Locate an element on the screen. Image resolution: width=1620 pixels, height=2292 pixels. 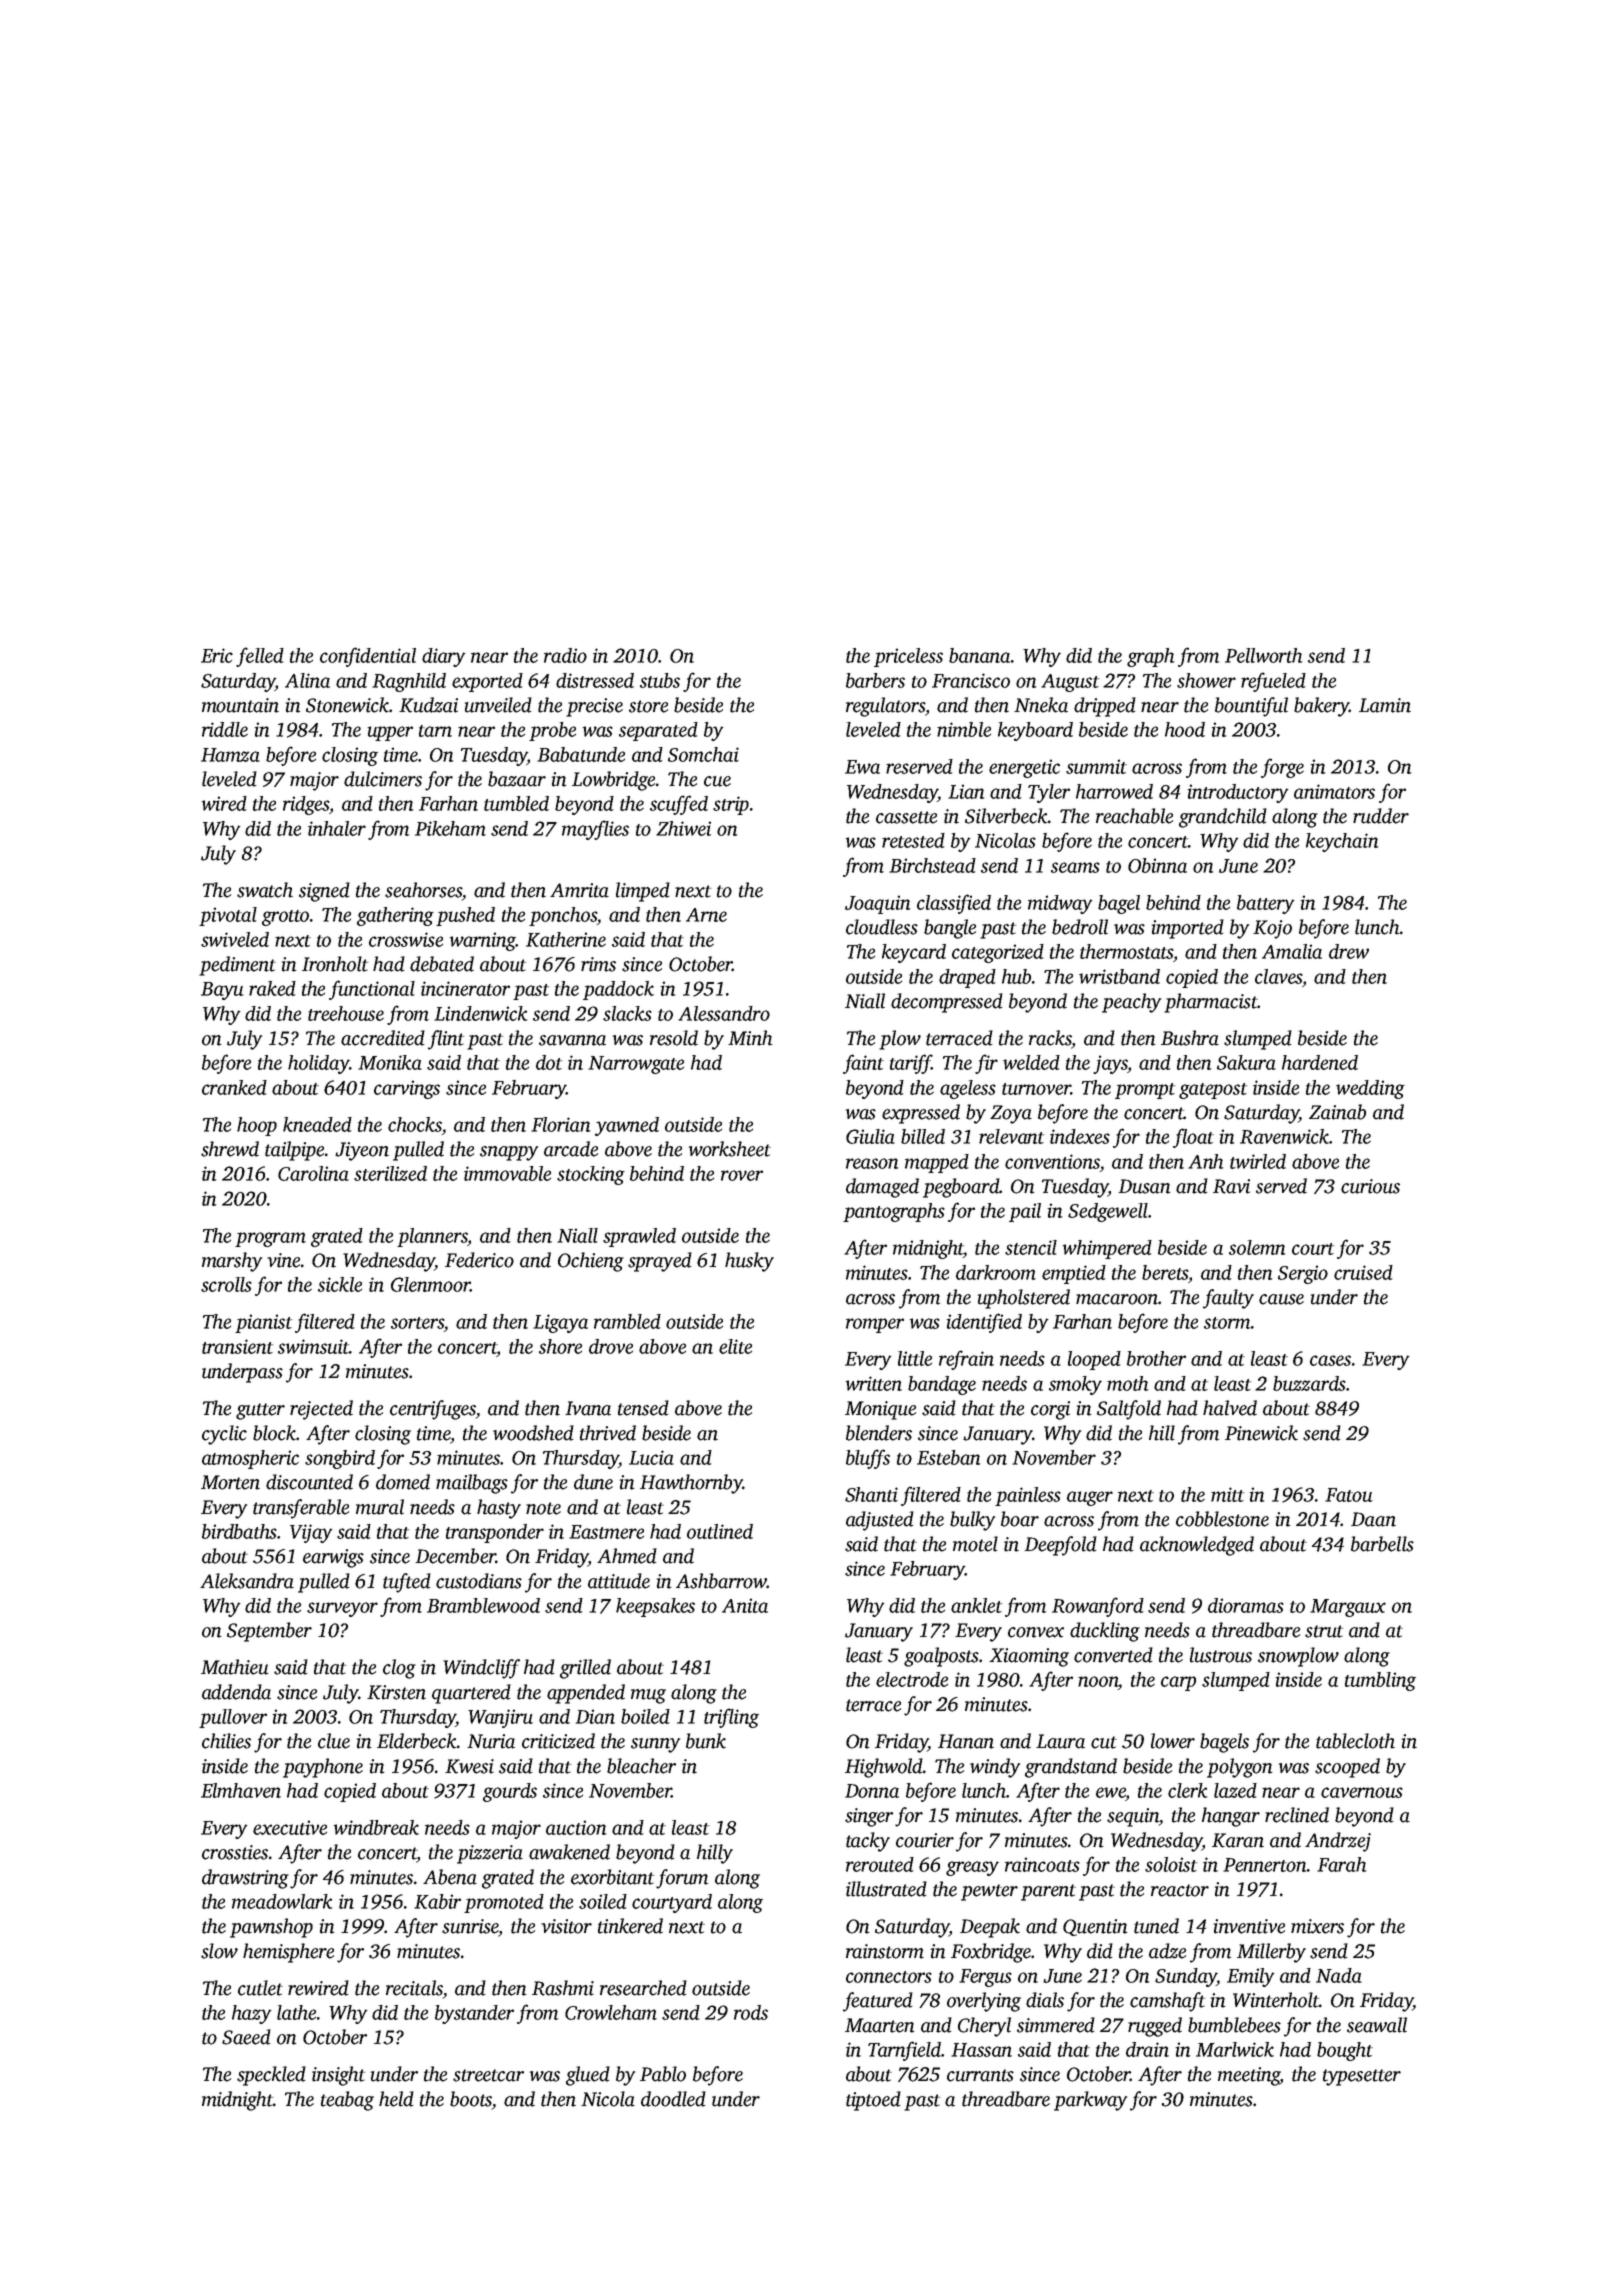
Nuria is located at coordinates (491, 1741).
